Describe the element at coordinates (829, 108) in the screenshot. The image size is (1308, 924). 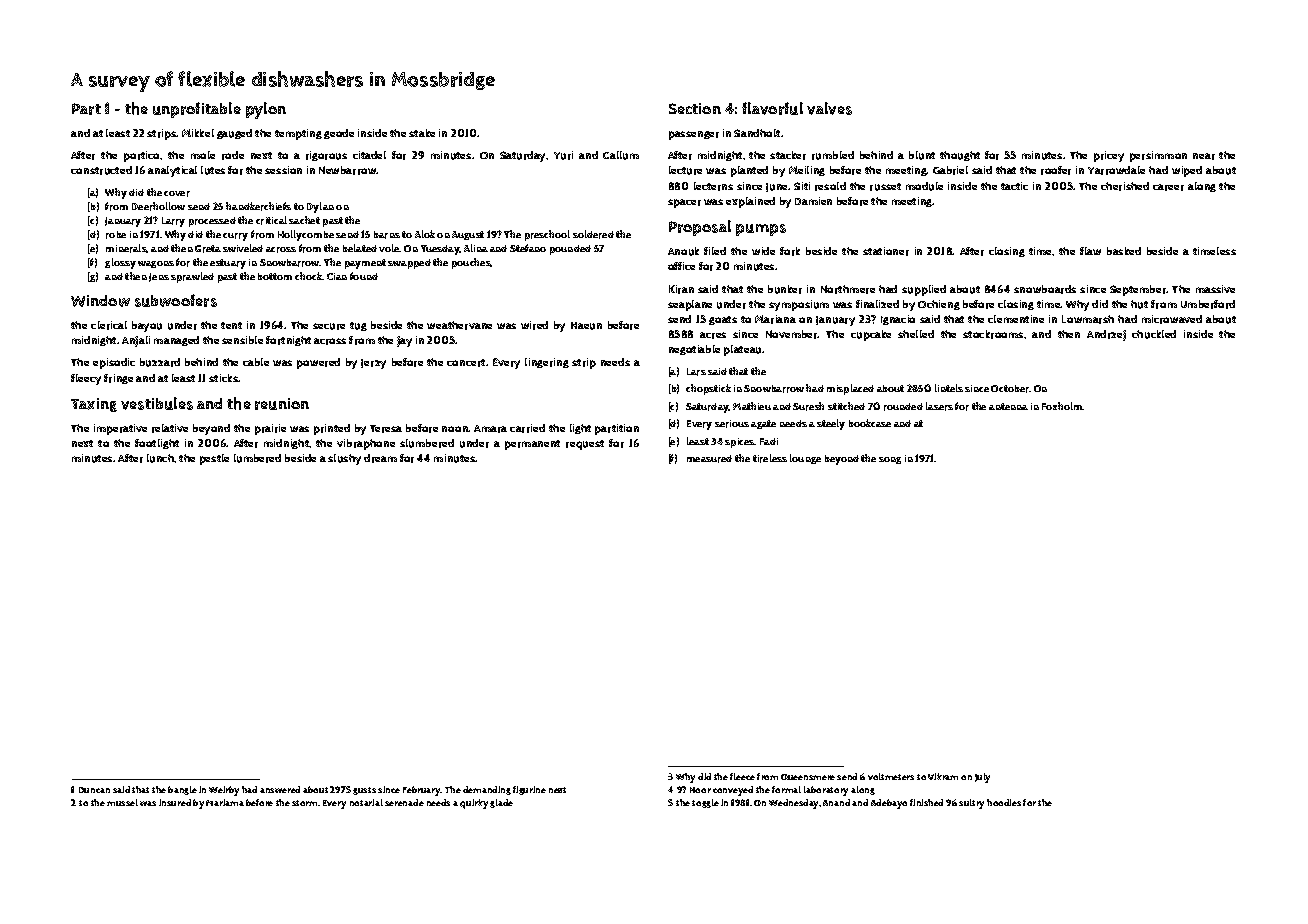
I see `valves` at that location.
